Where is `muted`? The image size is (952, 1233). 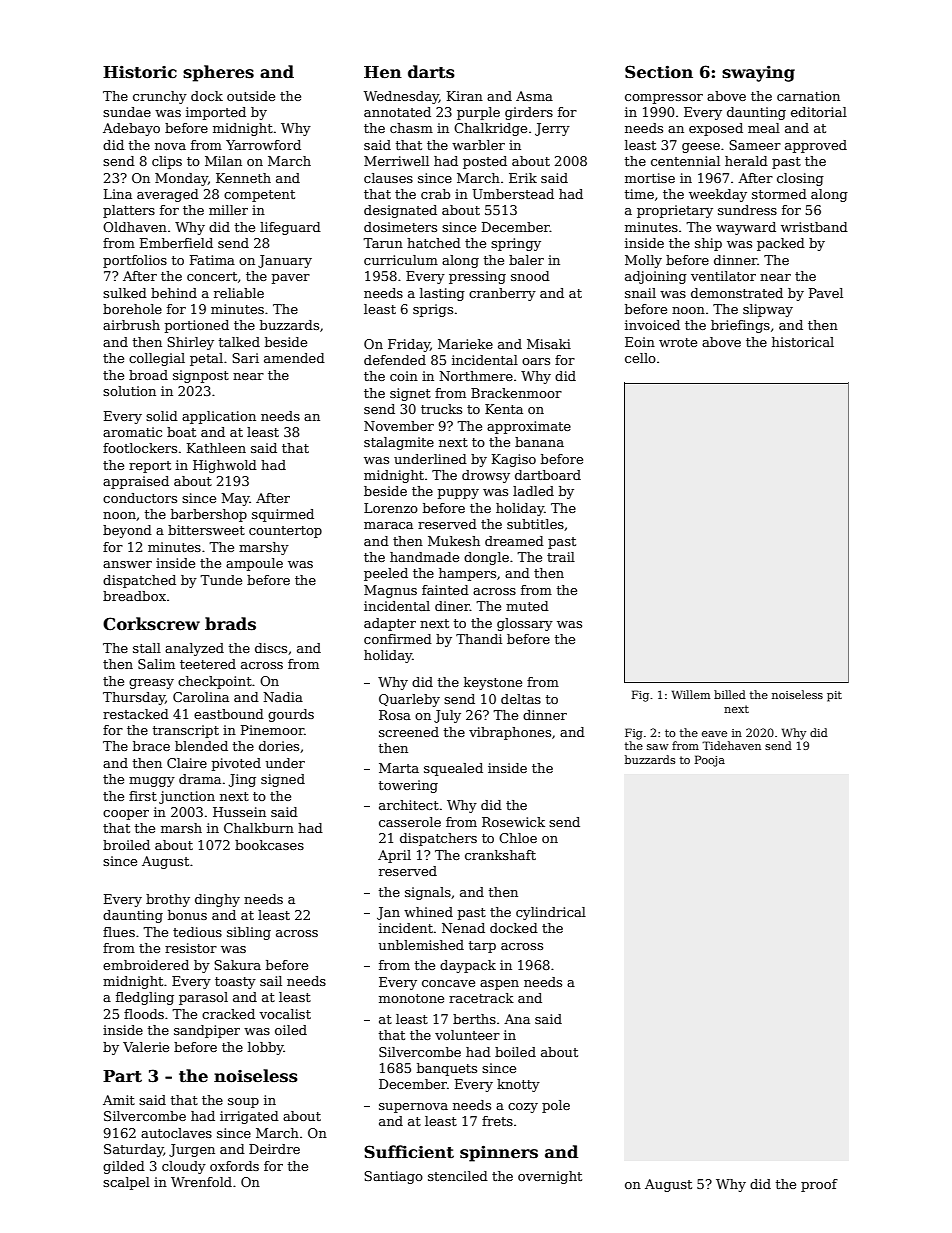 muted is located at coordinates (527, 606).
